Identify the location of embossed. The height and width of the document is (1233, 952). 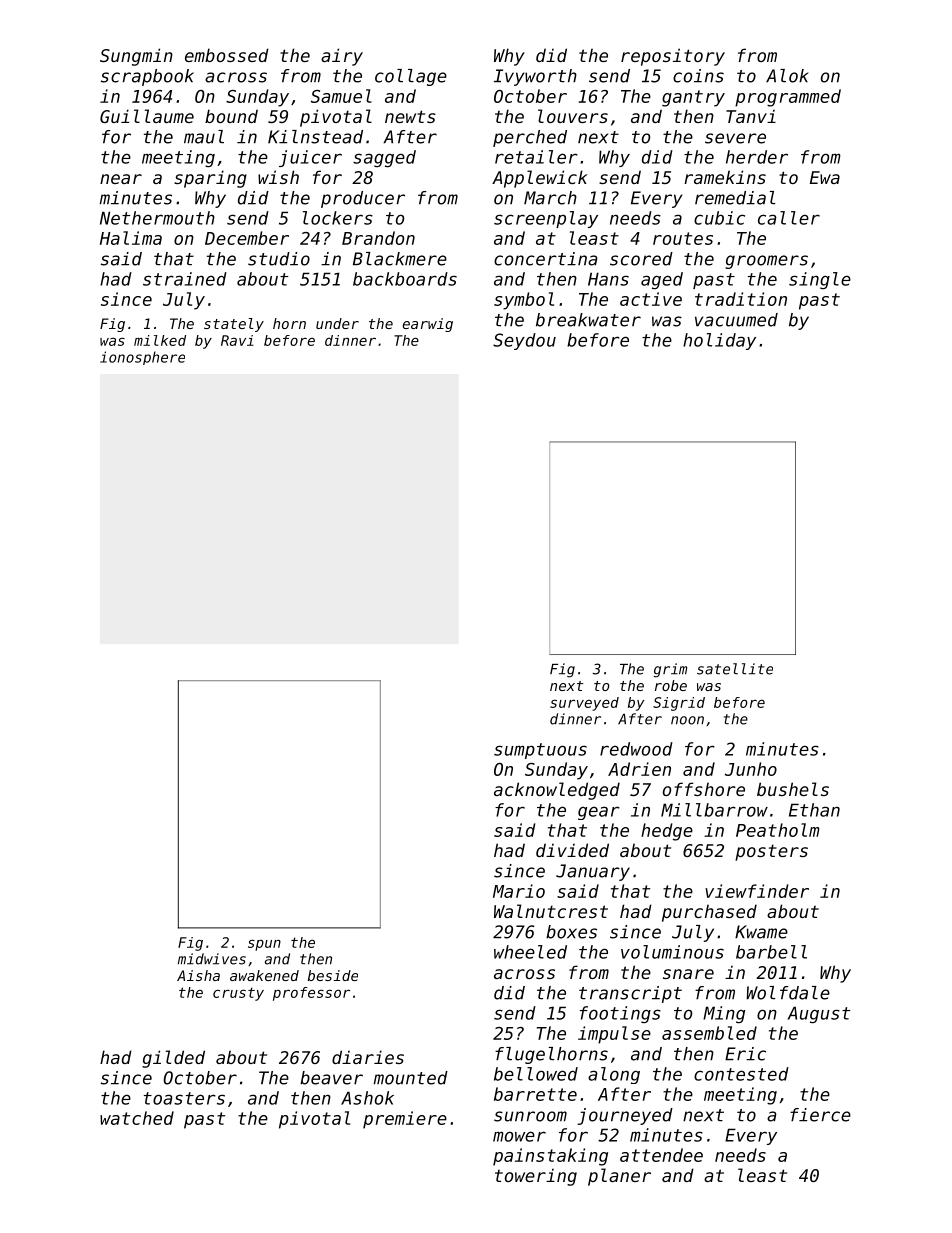
(227, 55).
